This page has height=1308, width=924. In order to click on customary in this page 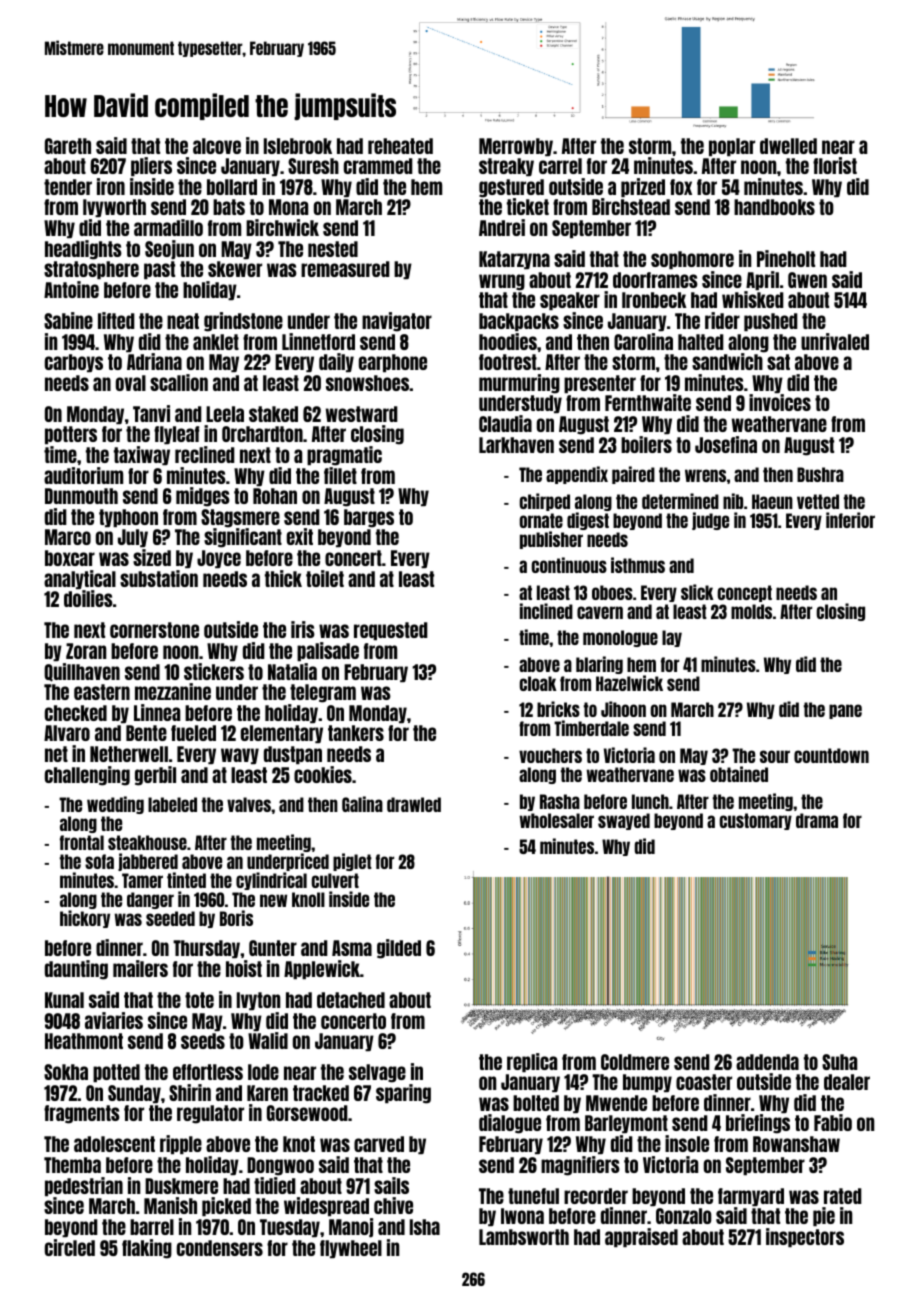, I will do `click(755, 821)`.
